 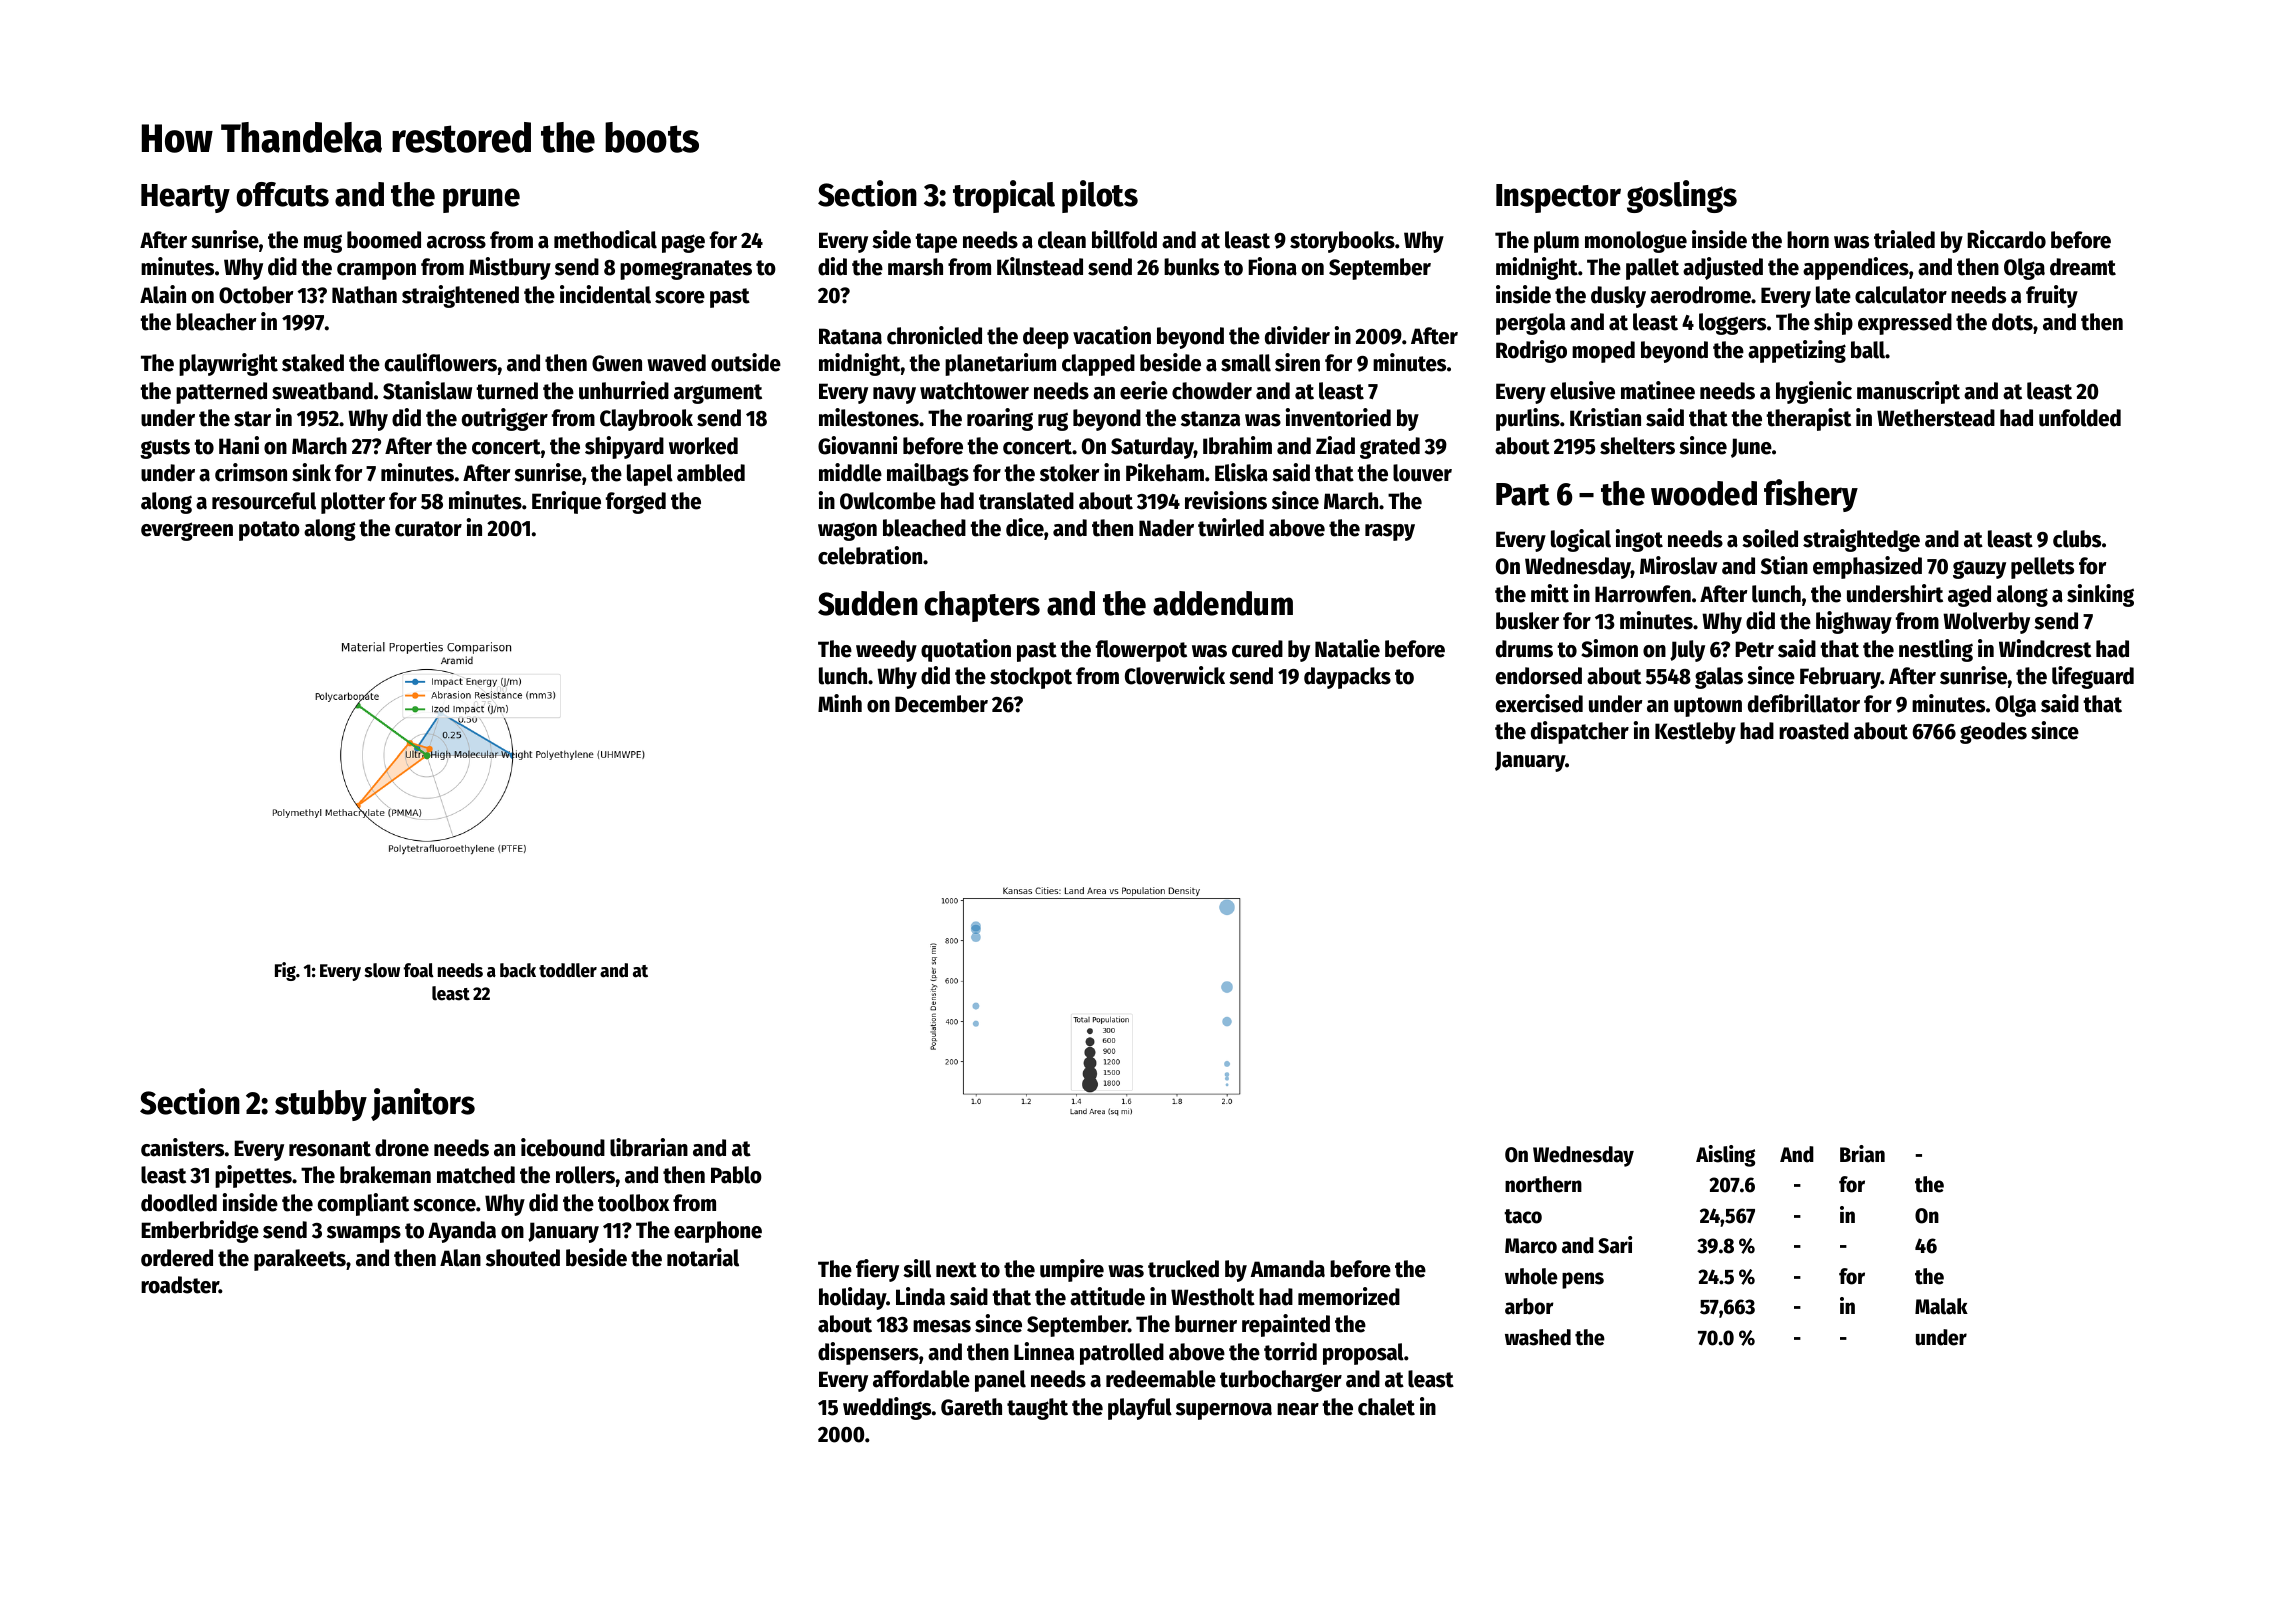 I want to click on Brian, so click(x=1862, y=1154).
